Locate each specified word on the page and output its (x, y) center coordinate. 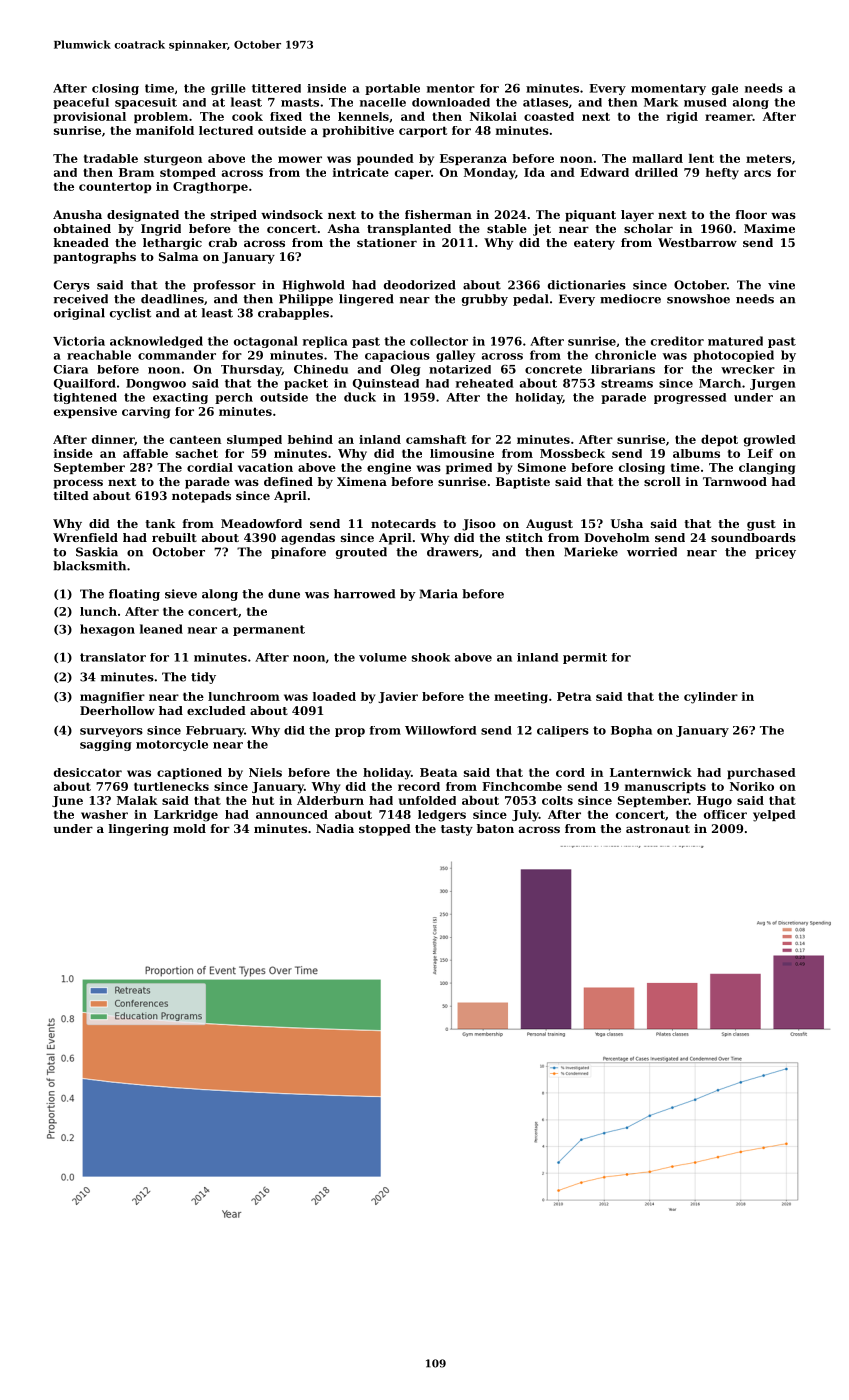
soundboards (753, 537)
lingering (139, 830)
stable (507, 228)
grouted (361, 553)
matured (735, 341)
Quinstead (386, 384)
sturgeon (173, 160)
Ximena (362, 481)
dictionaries (587, 285)
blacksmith (89, 566)
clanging (767, 469)
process (78, 484)
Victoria (79, 341)
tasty (457, 830)
